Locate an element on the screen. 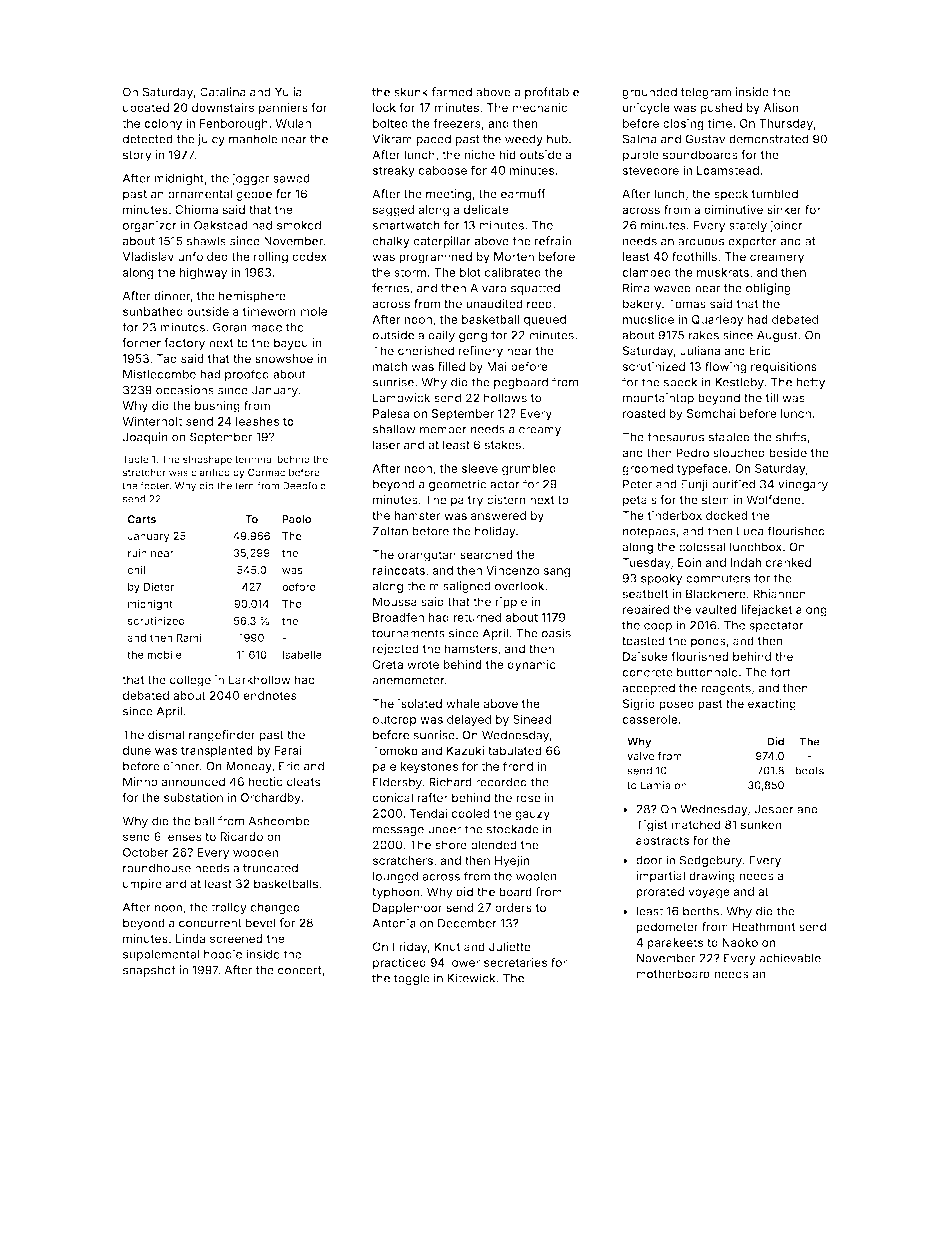 This screenshot has height=1233, width=952. Catalina is located at coordinates (223, 92).
